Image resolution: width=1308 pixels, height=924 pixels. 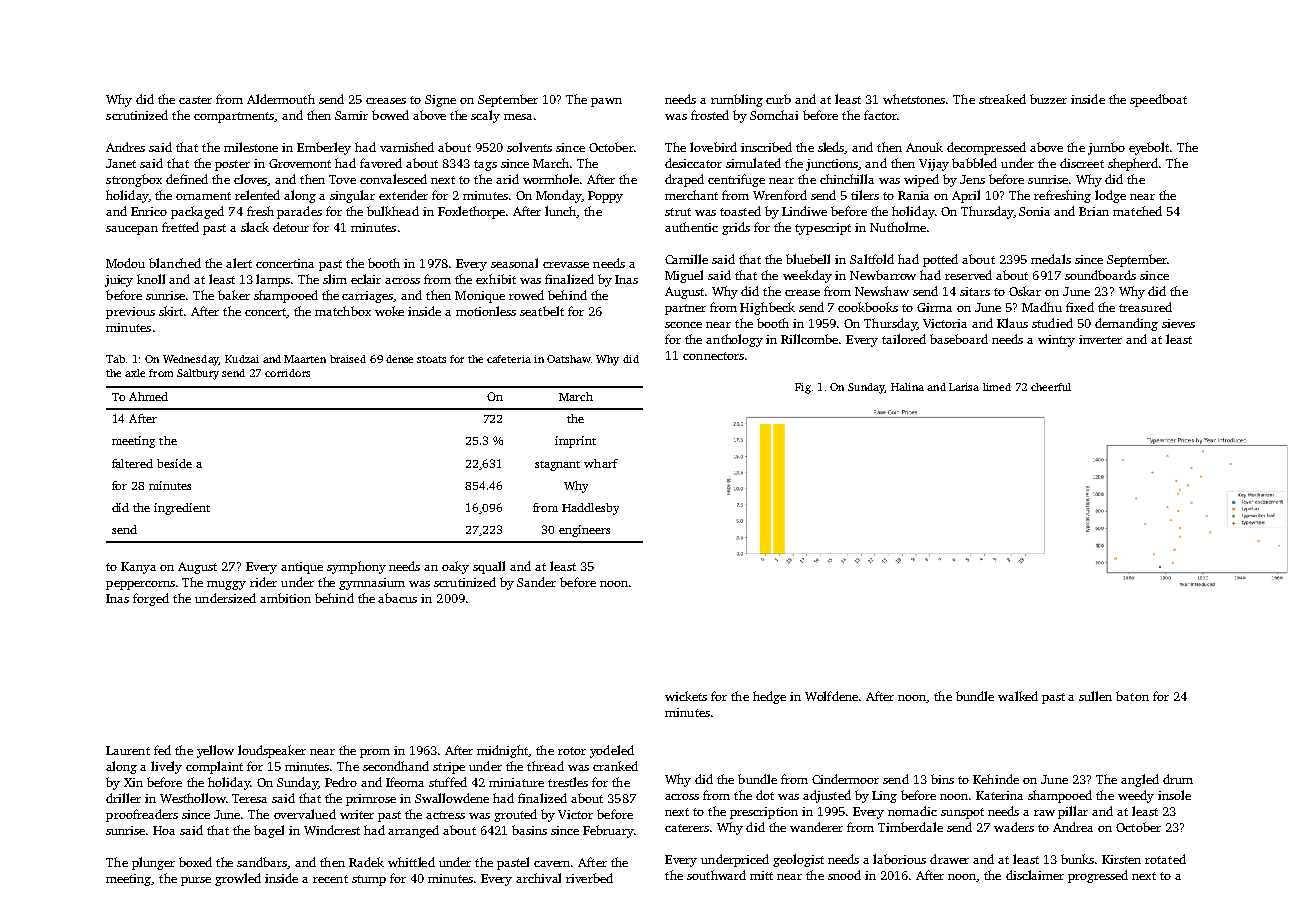 I want to click on milestone, so click(x=251, y=147).
